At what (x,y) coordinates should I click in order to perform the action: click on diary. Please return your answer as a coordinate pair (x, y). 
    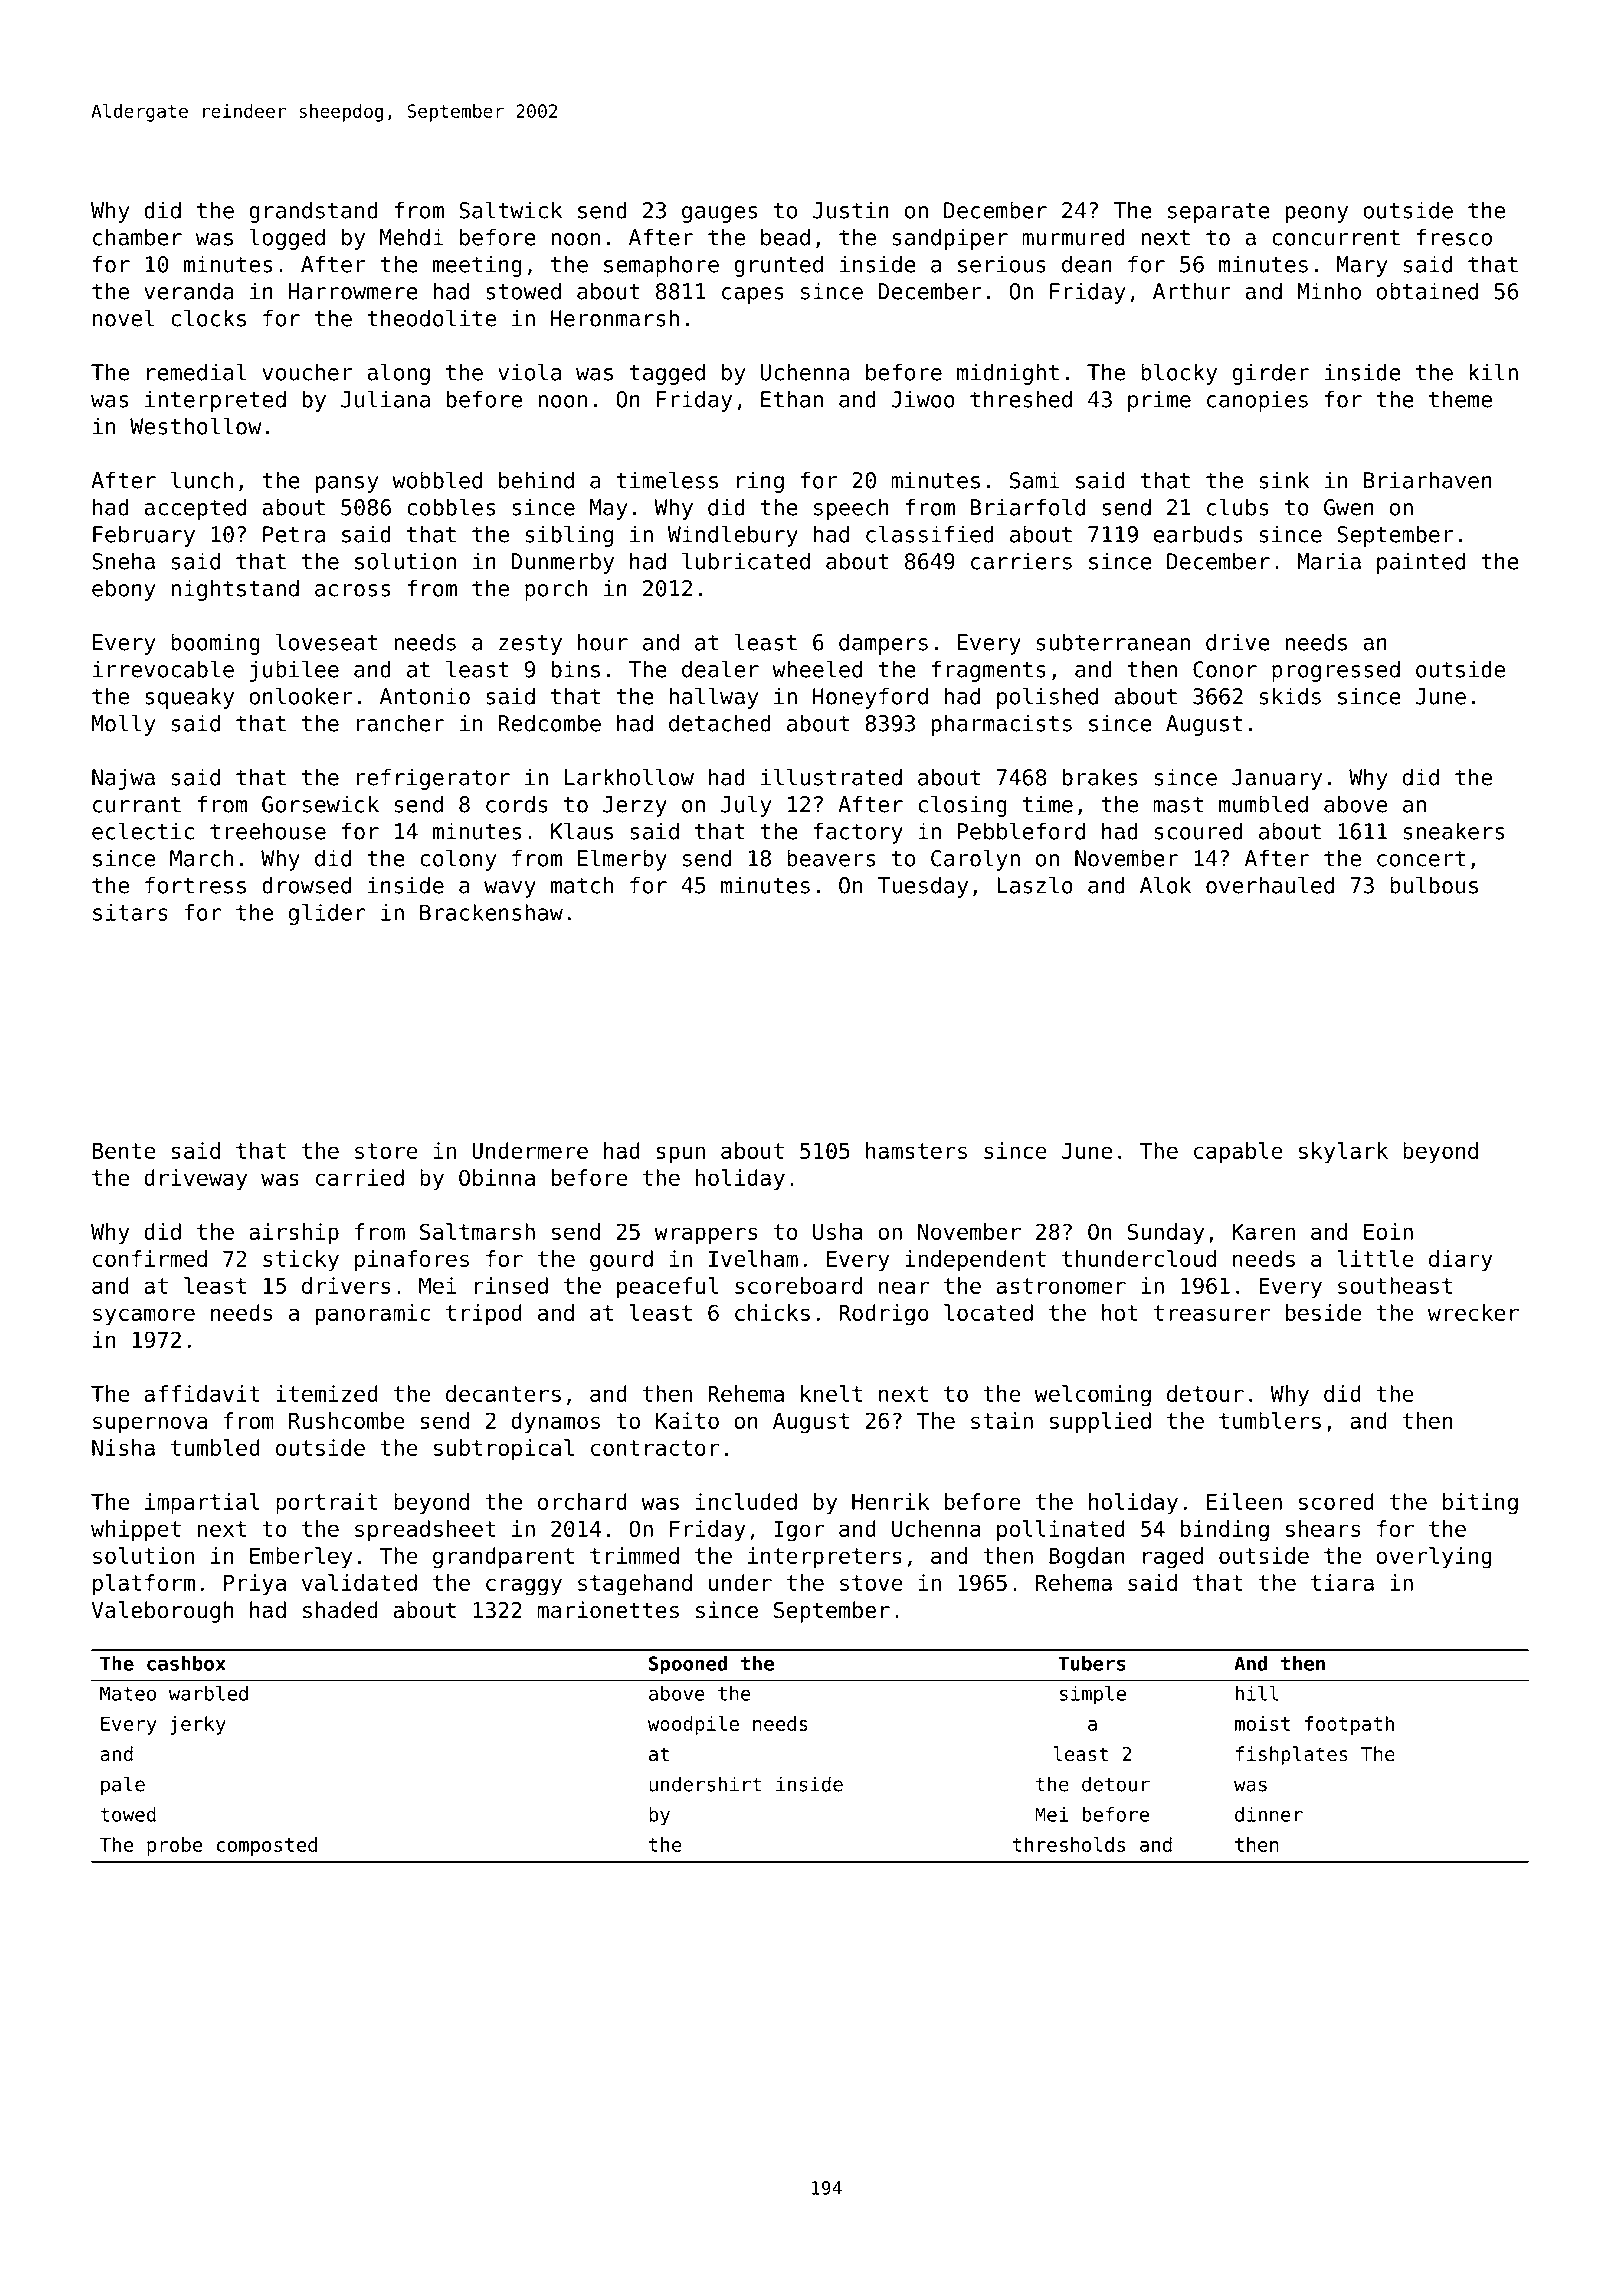
    Looking at the image, I should click on (1461, 1261).
